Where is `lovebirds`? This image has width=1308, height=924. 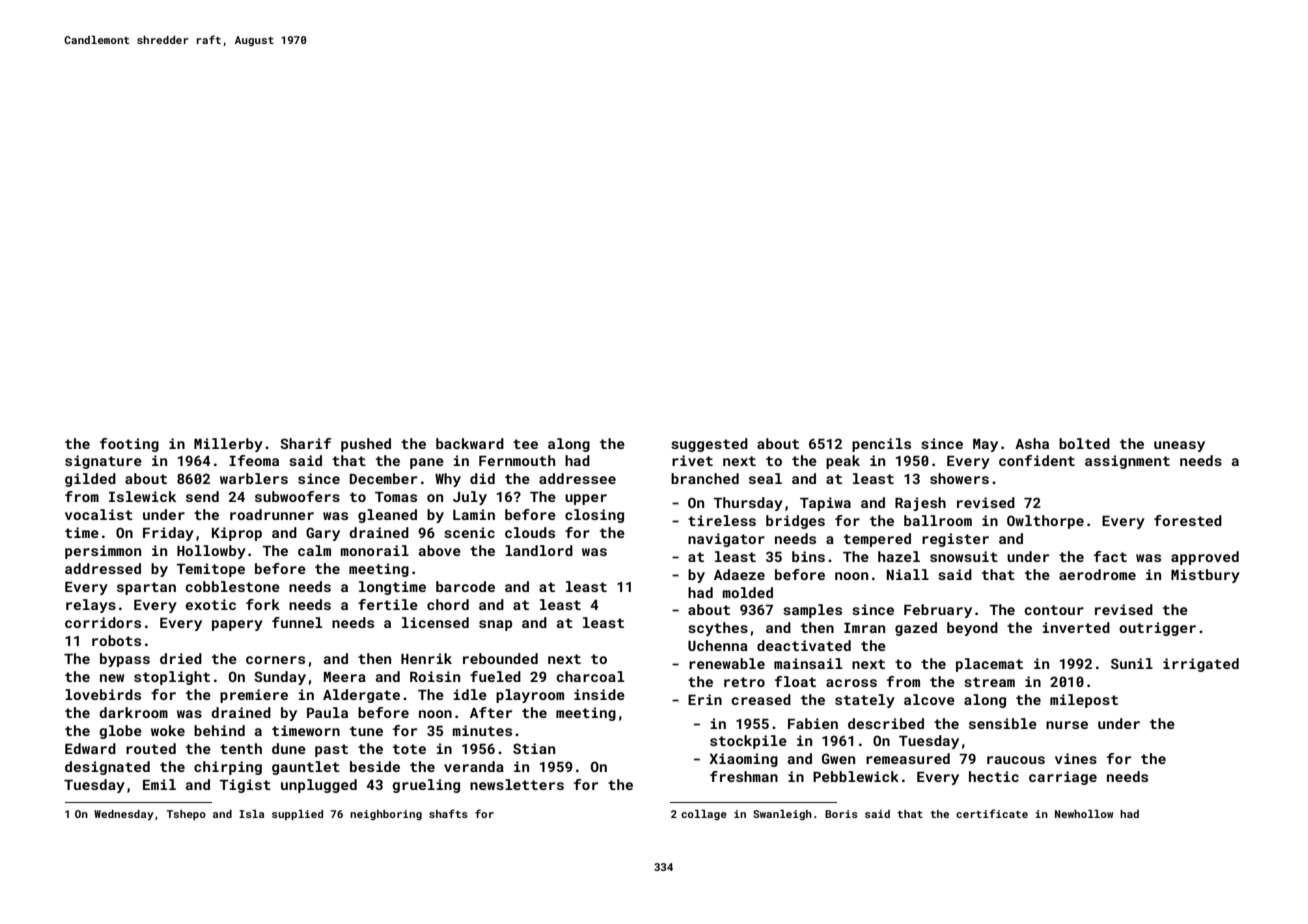 lovebirds is located at coordinates (103, 694).
